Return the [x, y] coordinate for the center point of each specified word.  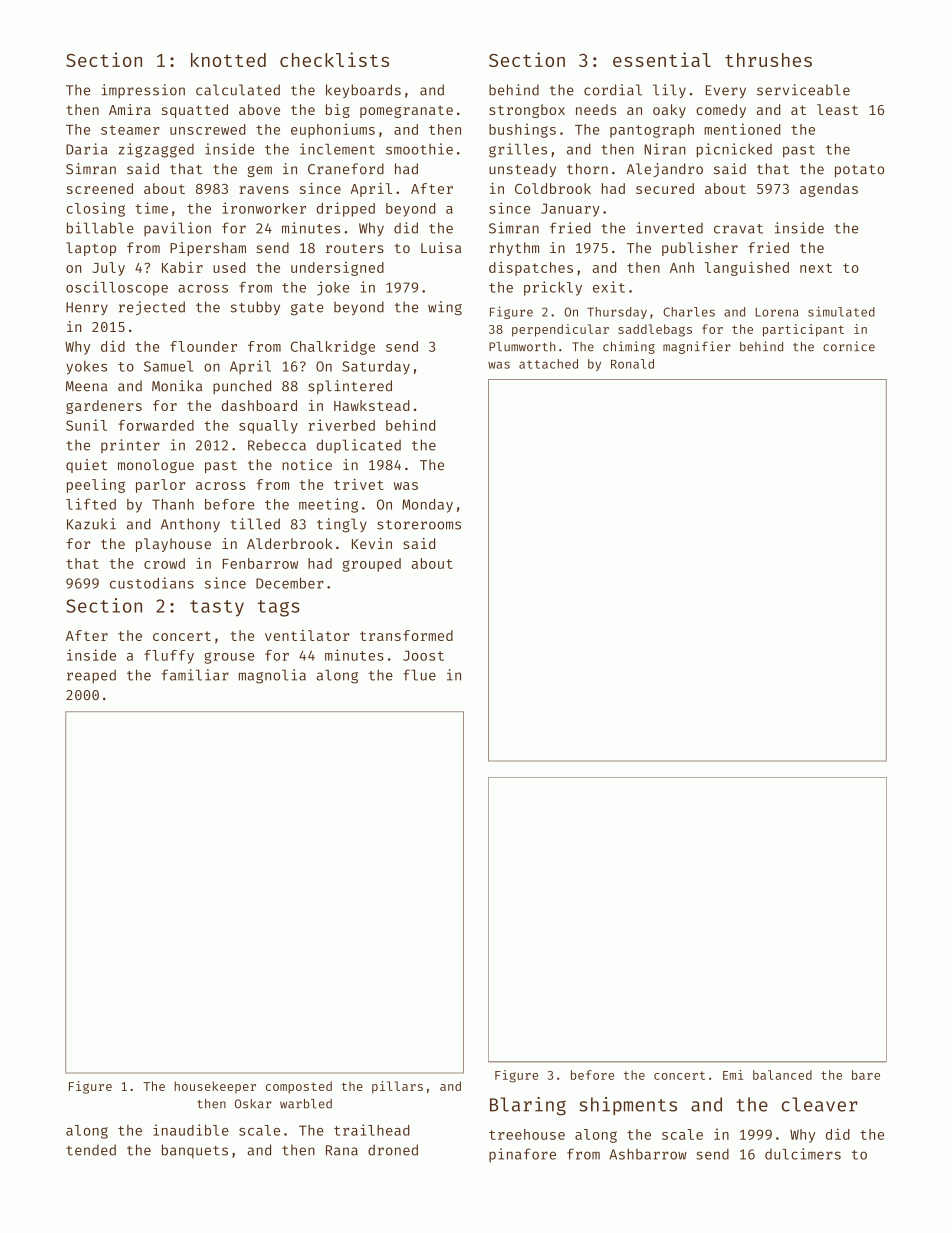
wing [445, 308]
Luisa [441, 247]
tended [91, 1150]
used [229, 267]
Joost [423, 655]
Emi [733, 1075]
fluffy [169, 657]
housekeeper [215, 1087]
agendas [829, 190]
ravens [264, 190]
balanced [782, 1075]
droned [393, 1150]
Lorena [777, 312]
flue [419, 675]
